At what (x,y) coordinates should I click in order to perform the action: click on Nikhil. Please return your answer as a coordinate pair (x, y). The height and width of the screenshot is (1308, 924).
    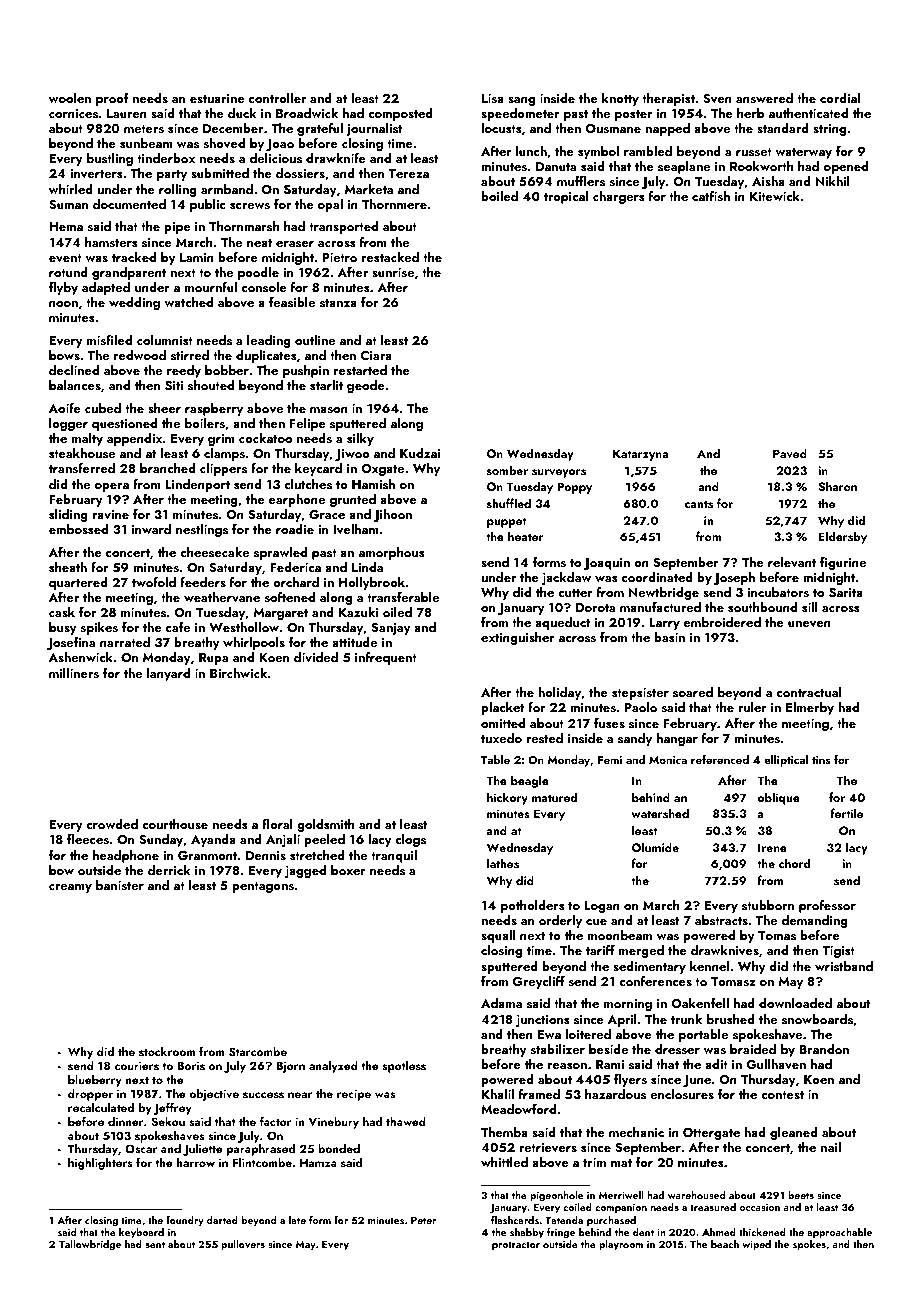
    Looking at the image, I should click on (833, 181).
